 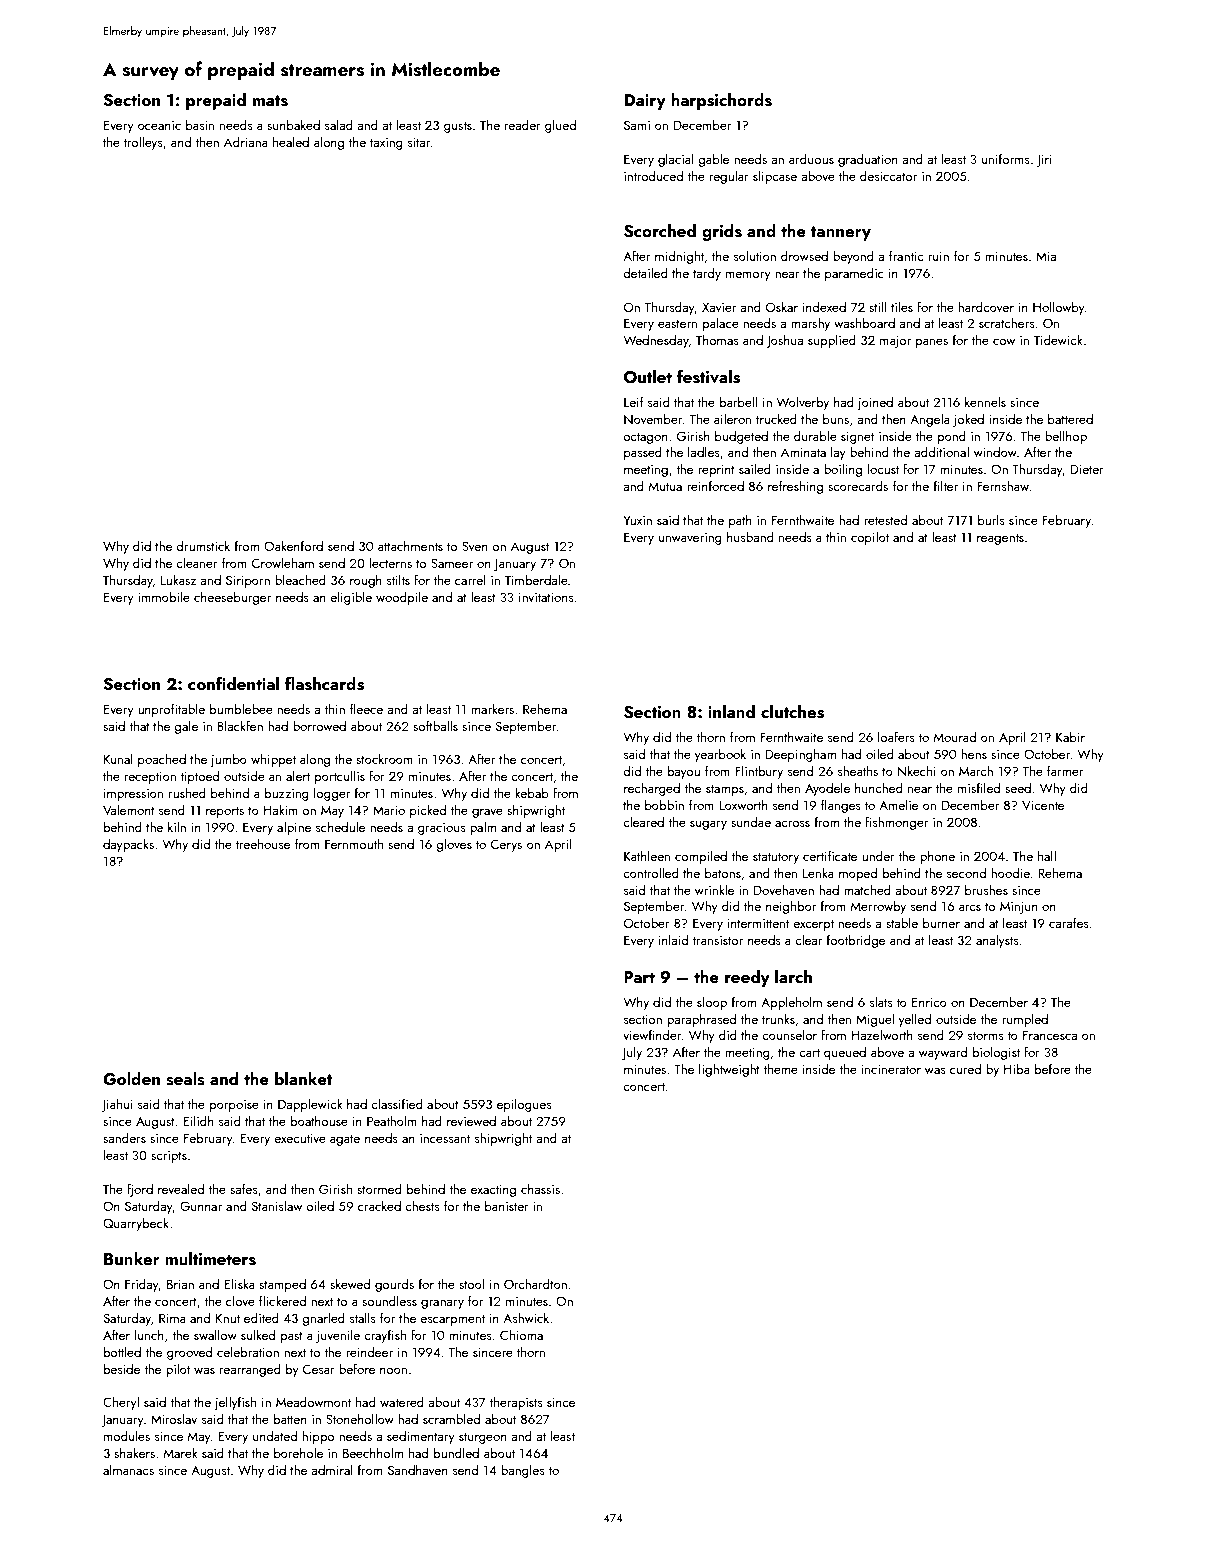 I want to click on slats, so click(x=881, y=1001).
